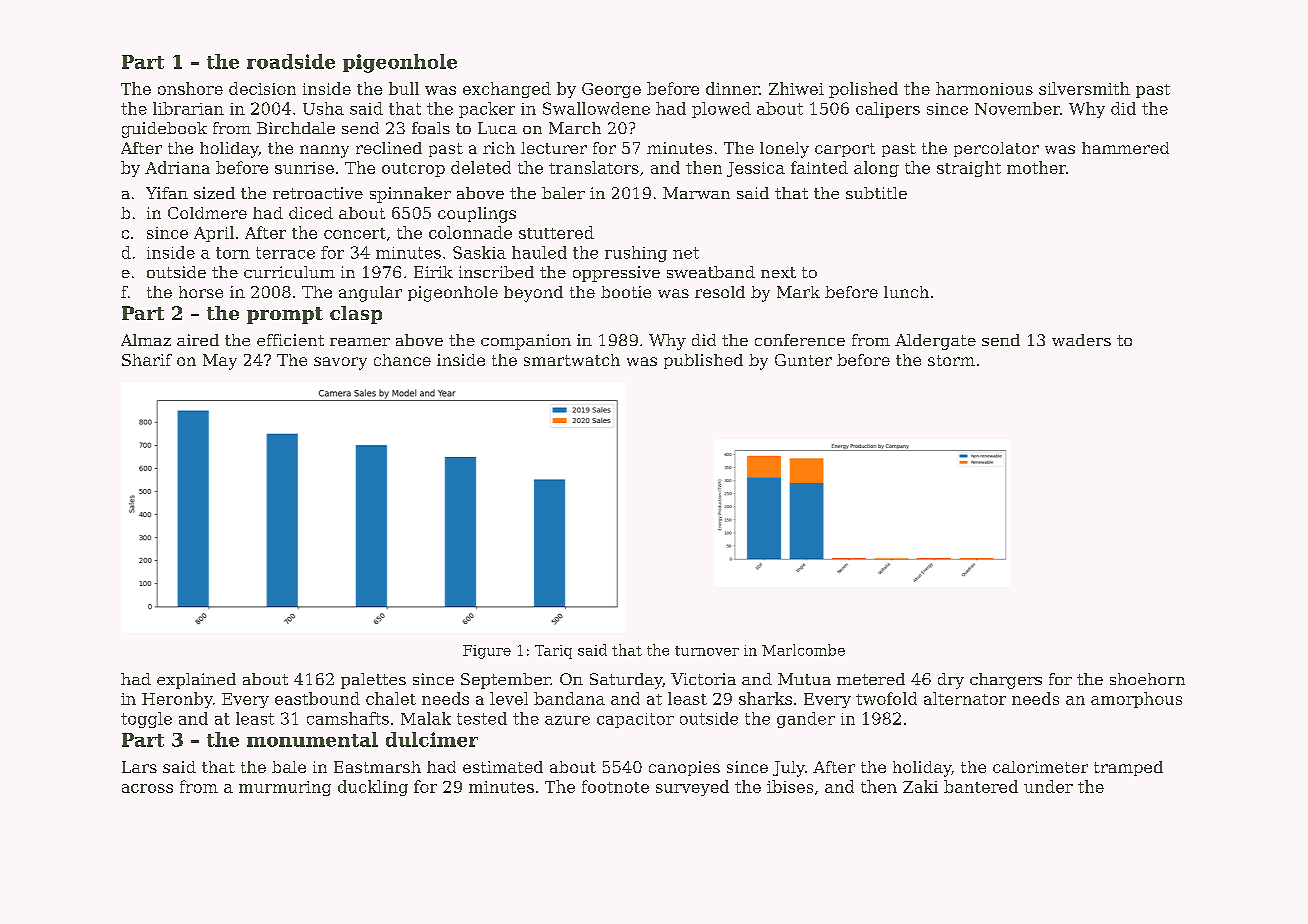 This screenshot has height=924, width=1308. What do you see at coordinates (340, 363) in the screenshot?
I see `savory` at bounding box center [340, 363].
